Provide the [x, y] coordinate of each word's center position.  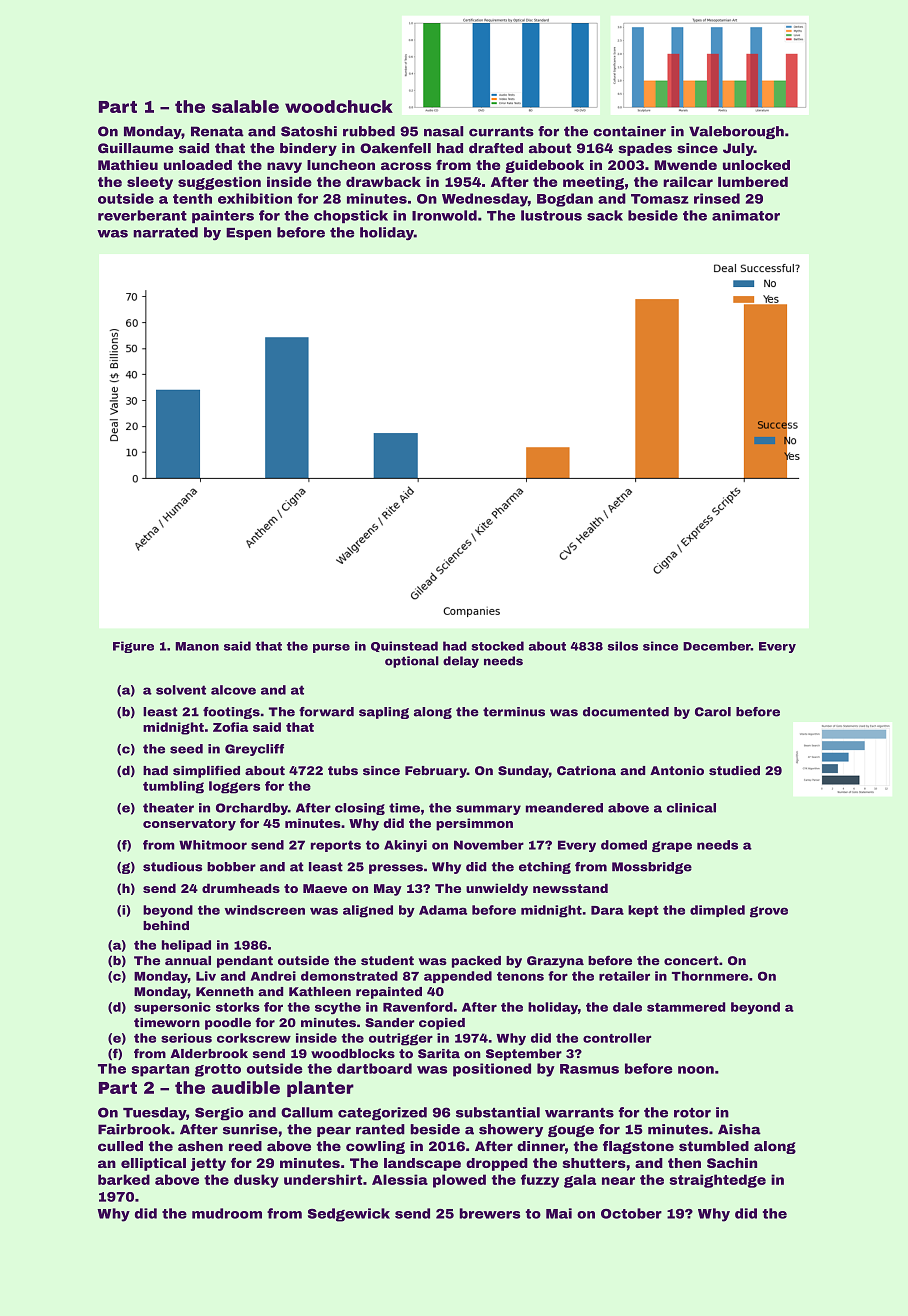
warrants [579, 1113]
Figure [133, 647]
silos [623, 646]
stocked [497, 646]
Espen [248, 234]
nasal [444, 131]
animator [746, 215]
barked [124, 1179]
